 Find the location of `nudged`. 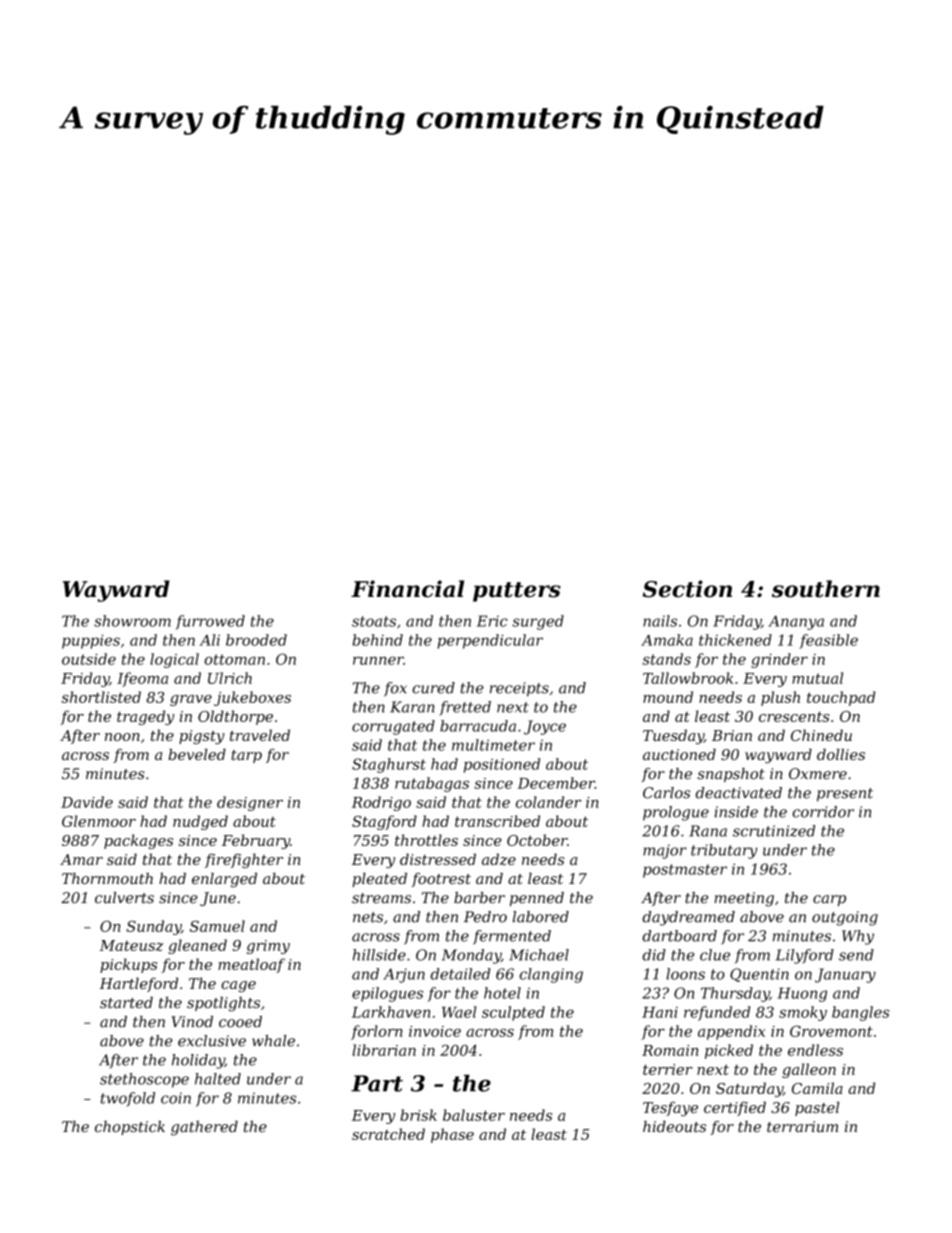

nudged is located at coordinates (200, 822).
